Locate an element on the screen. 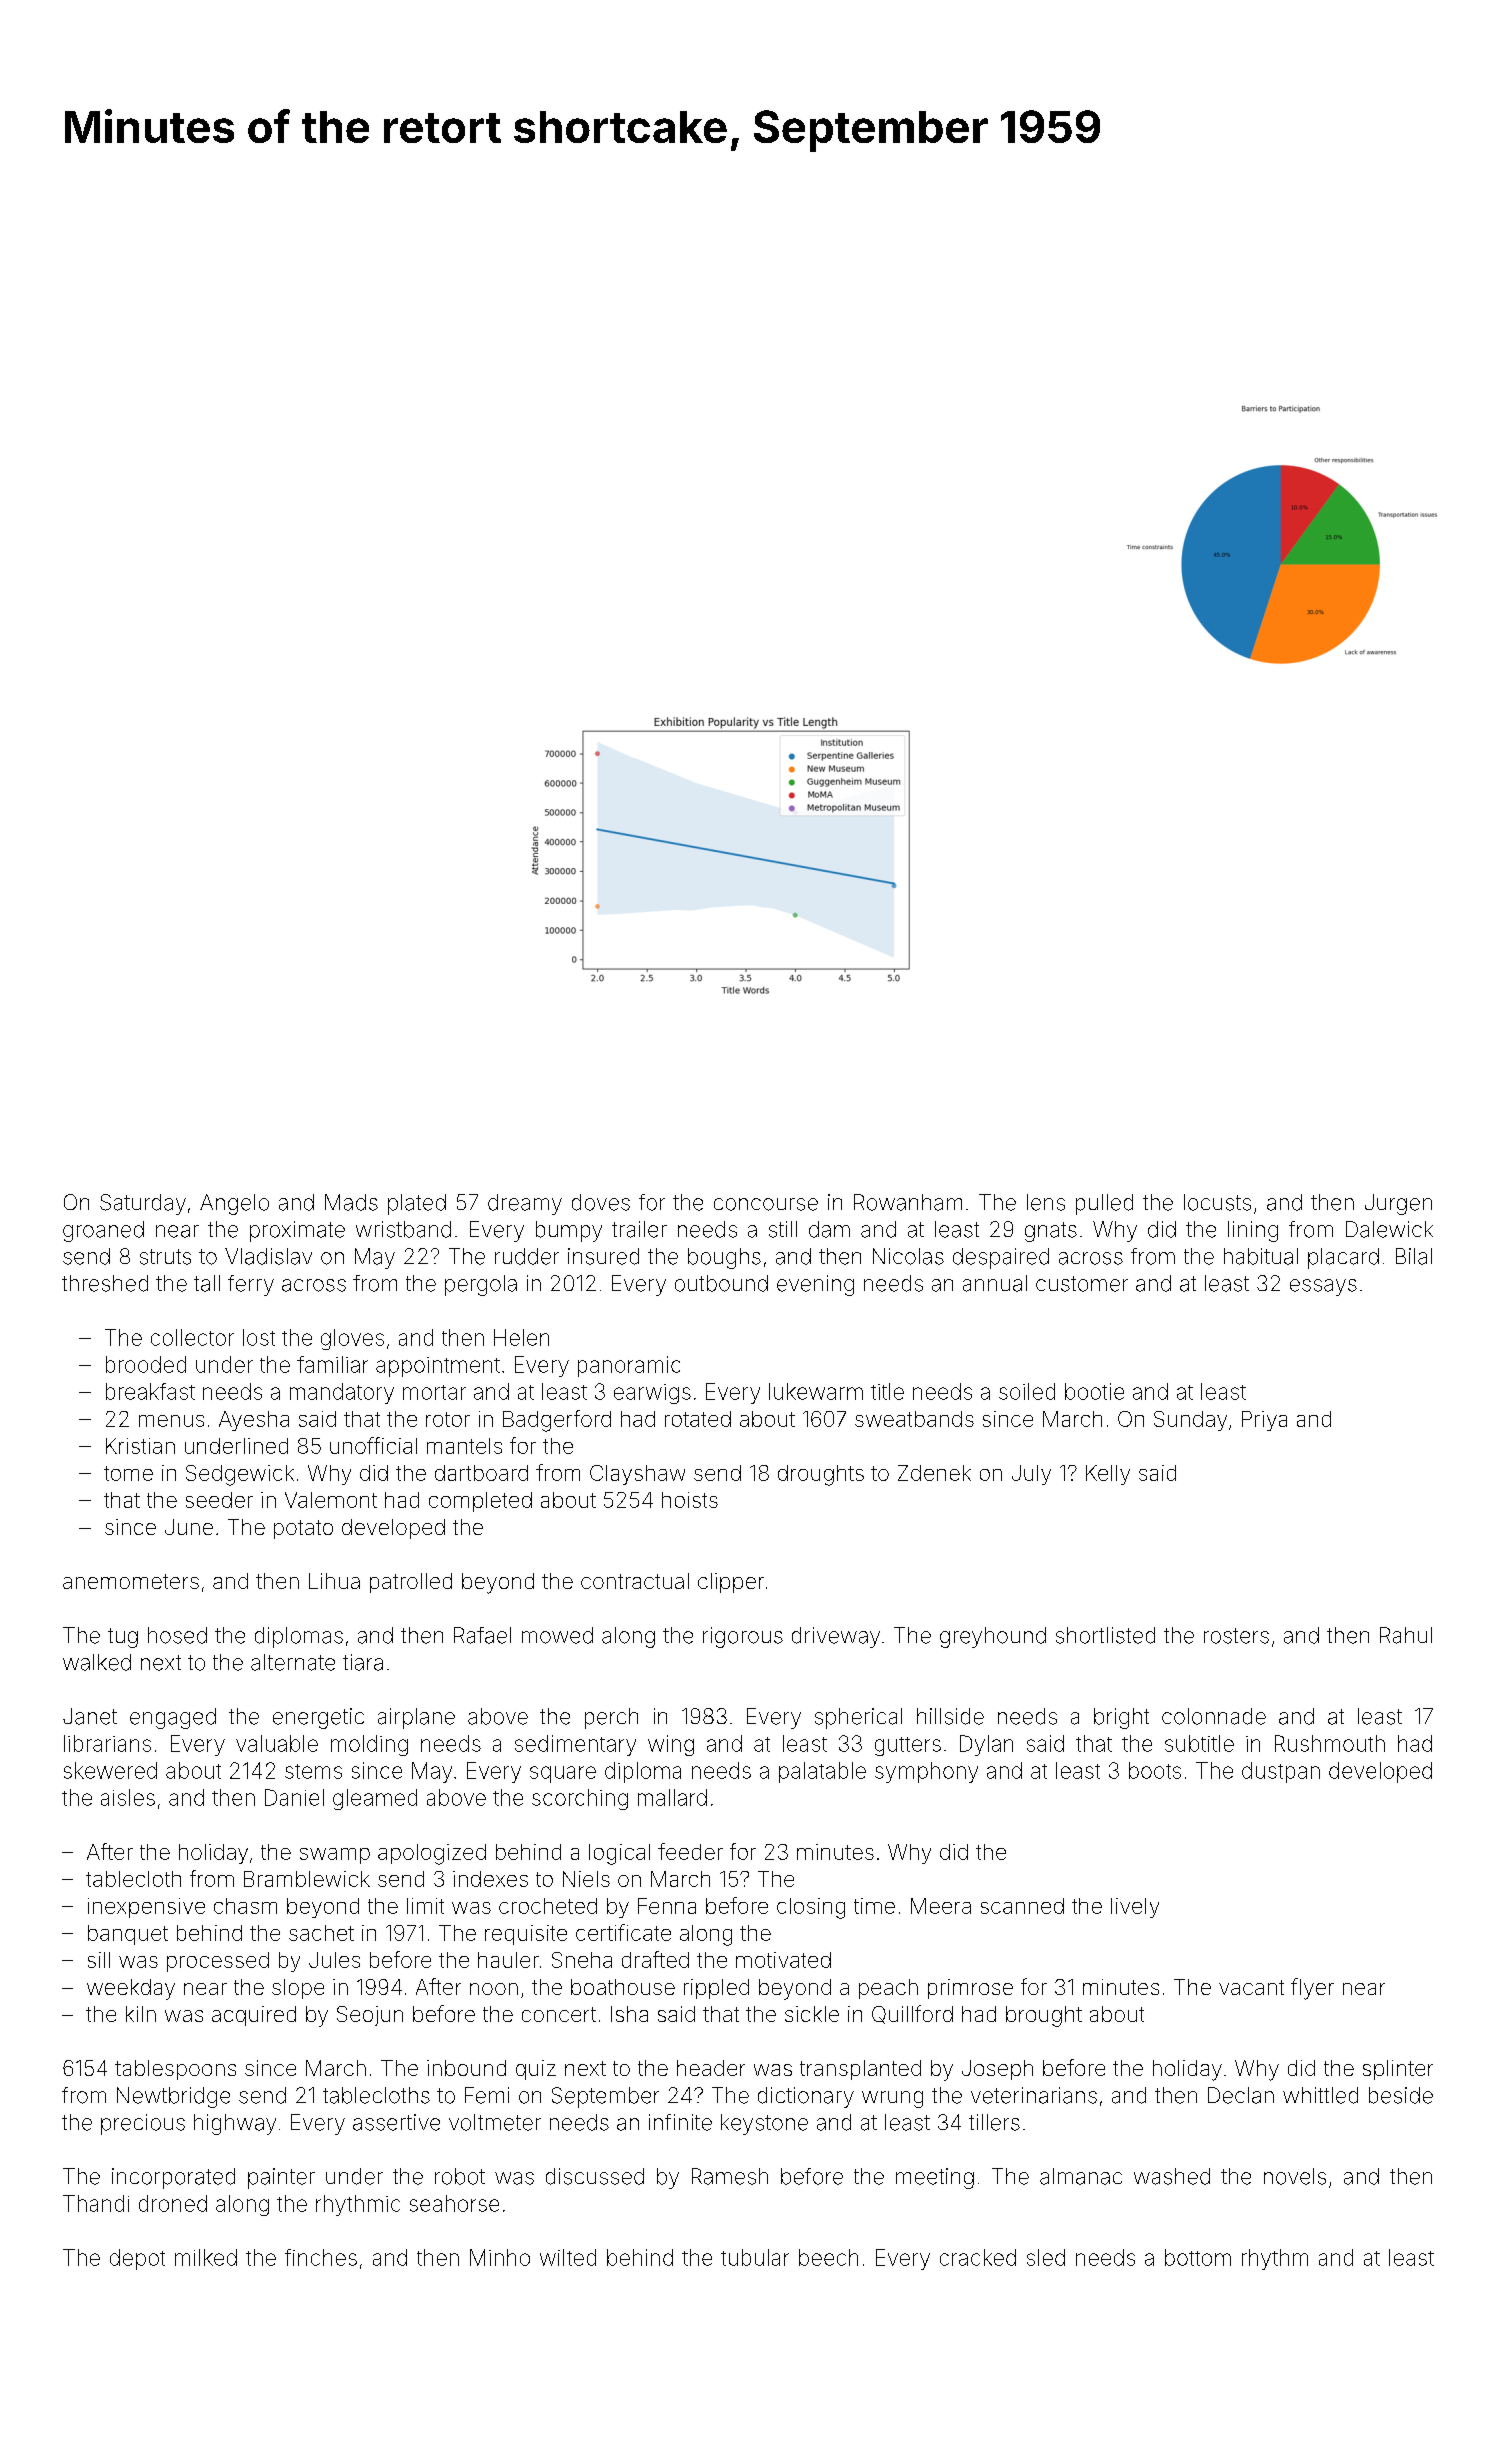 This screenshot has height=2464, width=1496. panoramic is located at coordinates (629, 1366).
